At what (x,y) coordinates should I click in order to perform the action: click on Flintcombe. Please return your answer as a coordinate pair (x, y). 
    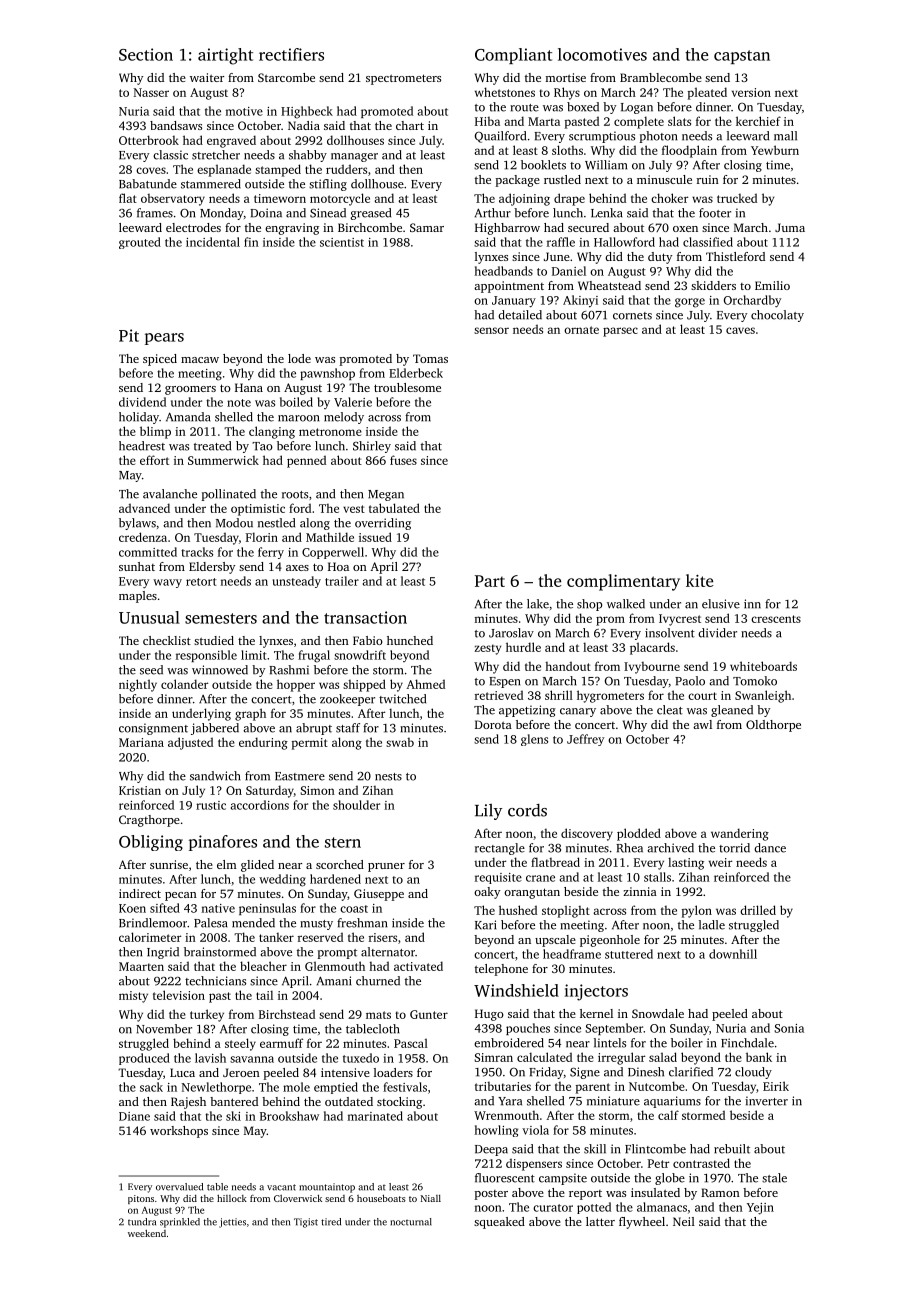
    Looking at the image, I should click on (655, 1149).
